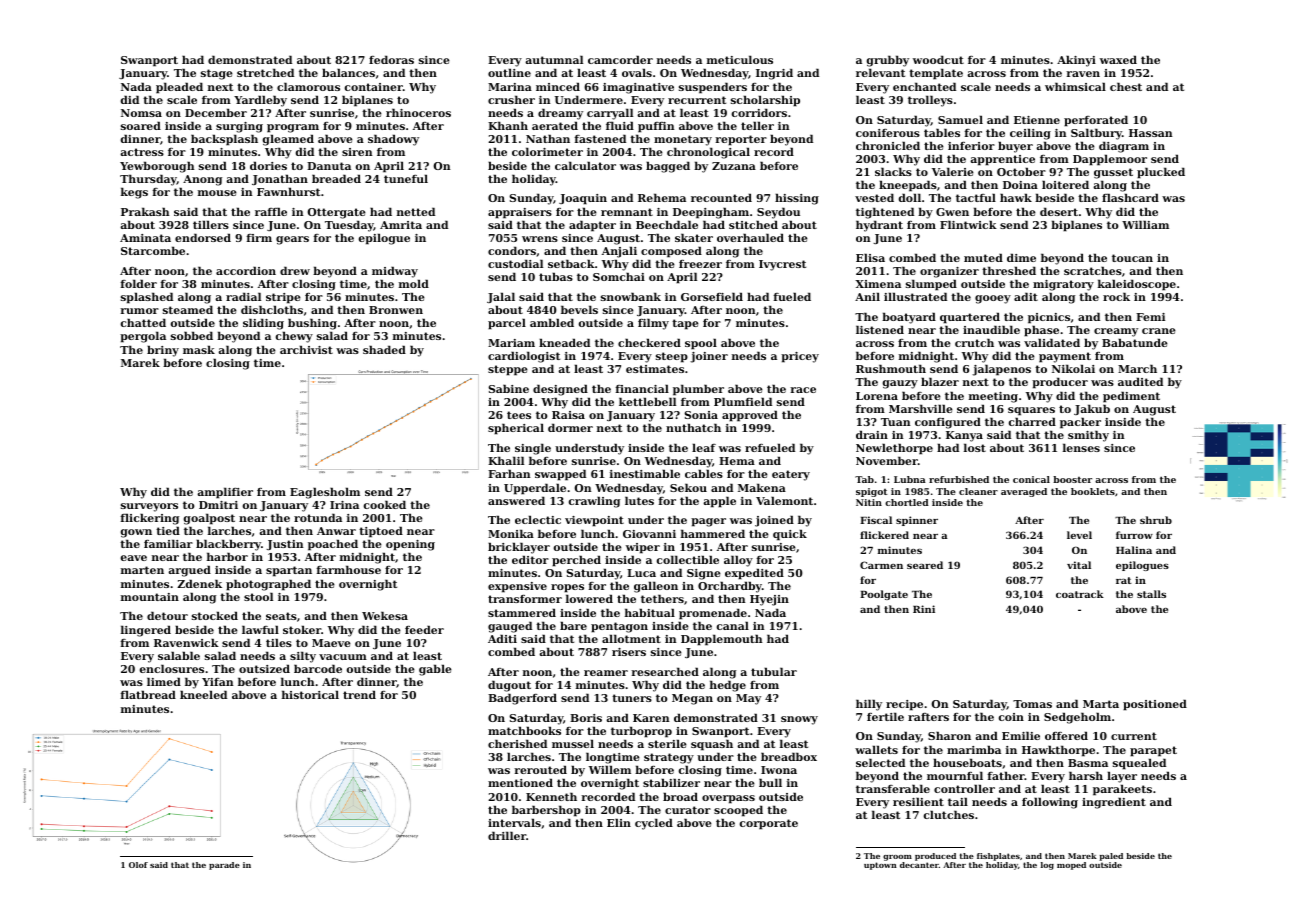  Describe the element at coordinates (803, 390) in the document. I see `race` at that location.
